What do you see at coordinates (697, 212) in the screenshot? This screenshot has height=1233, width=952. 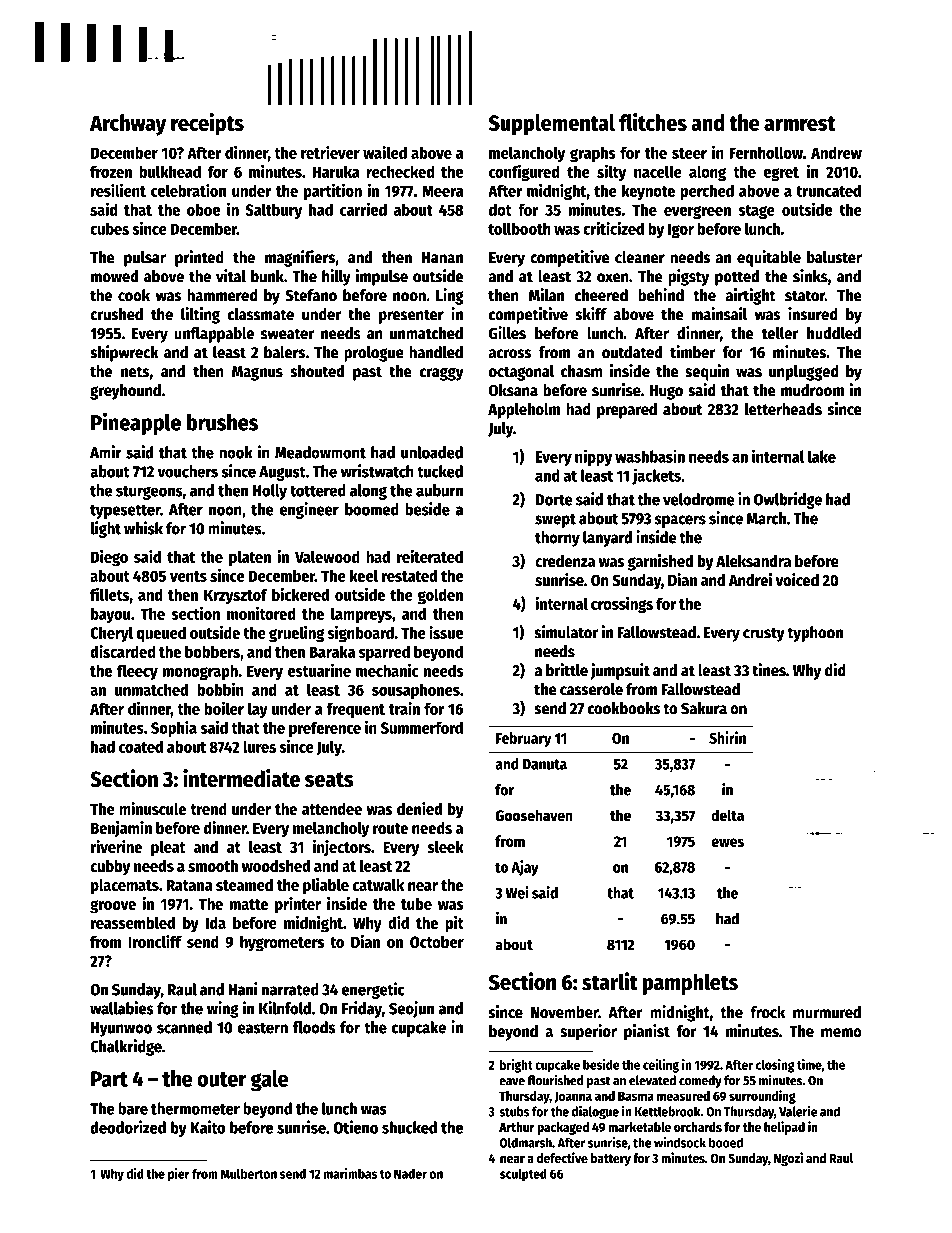 I see `evergreen` at bounding box center [697, 212].
